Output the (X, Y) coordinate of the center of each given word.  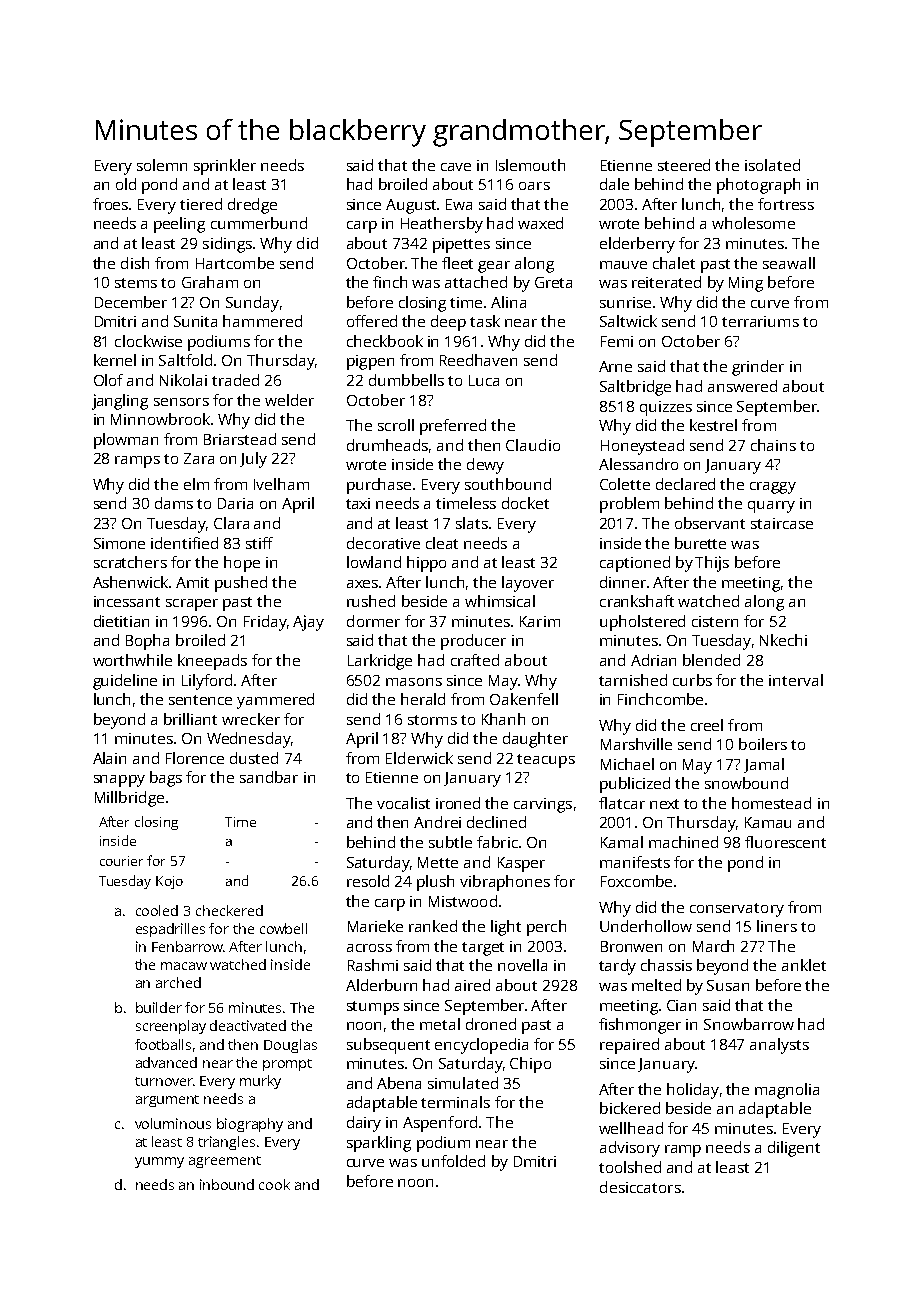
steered (684, 165)
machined (683, 842)
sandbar (269, 777)
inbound (227, 1184)
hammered (262, 321)
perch (546, 928)
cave (456, 167)
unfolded (453, 1161)
